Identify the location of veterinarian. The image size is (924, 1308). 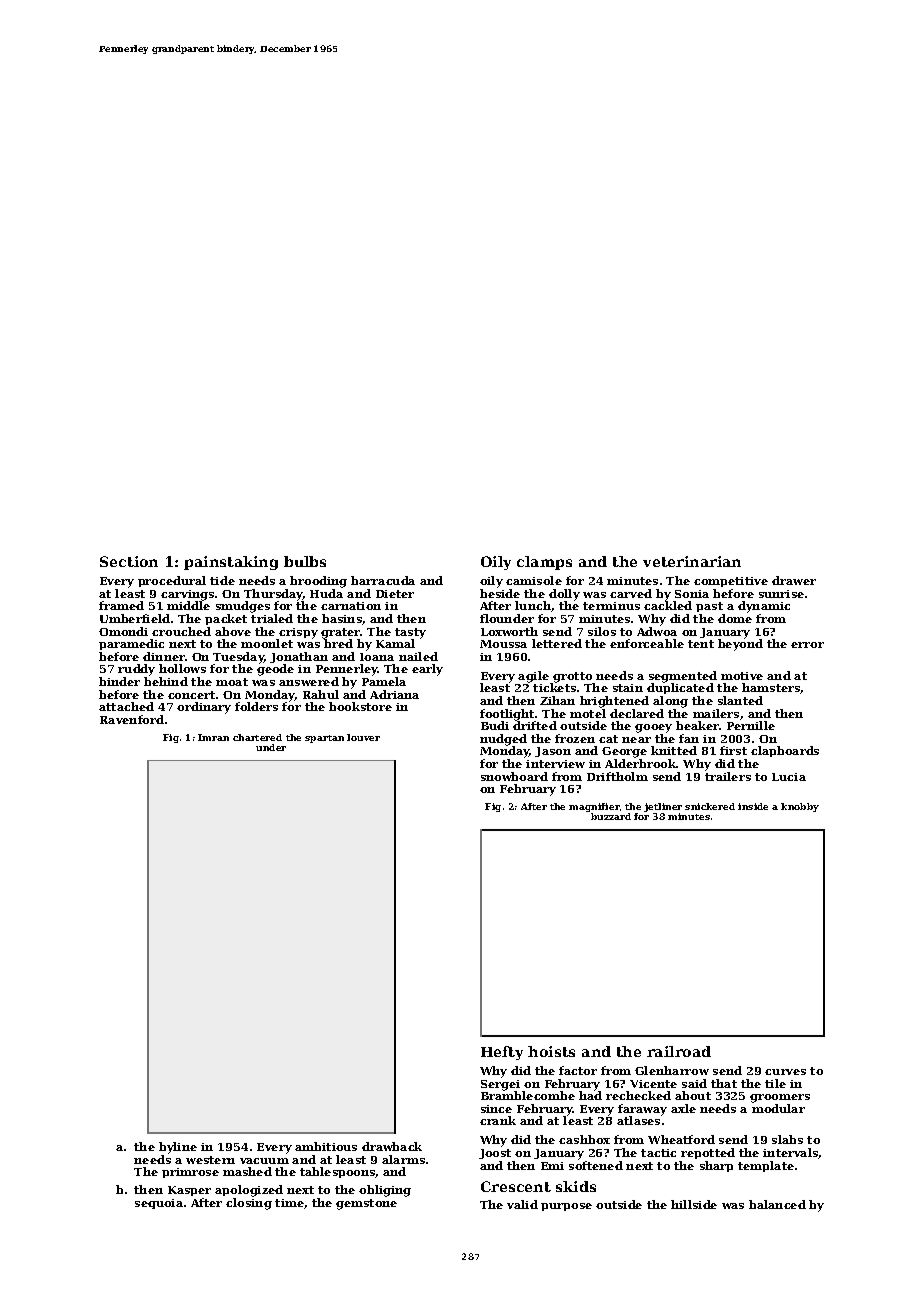
(692, 561).
